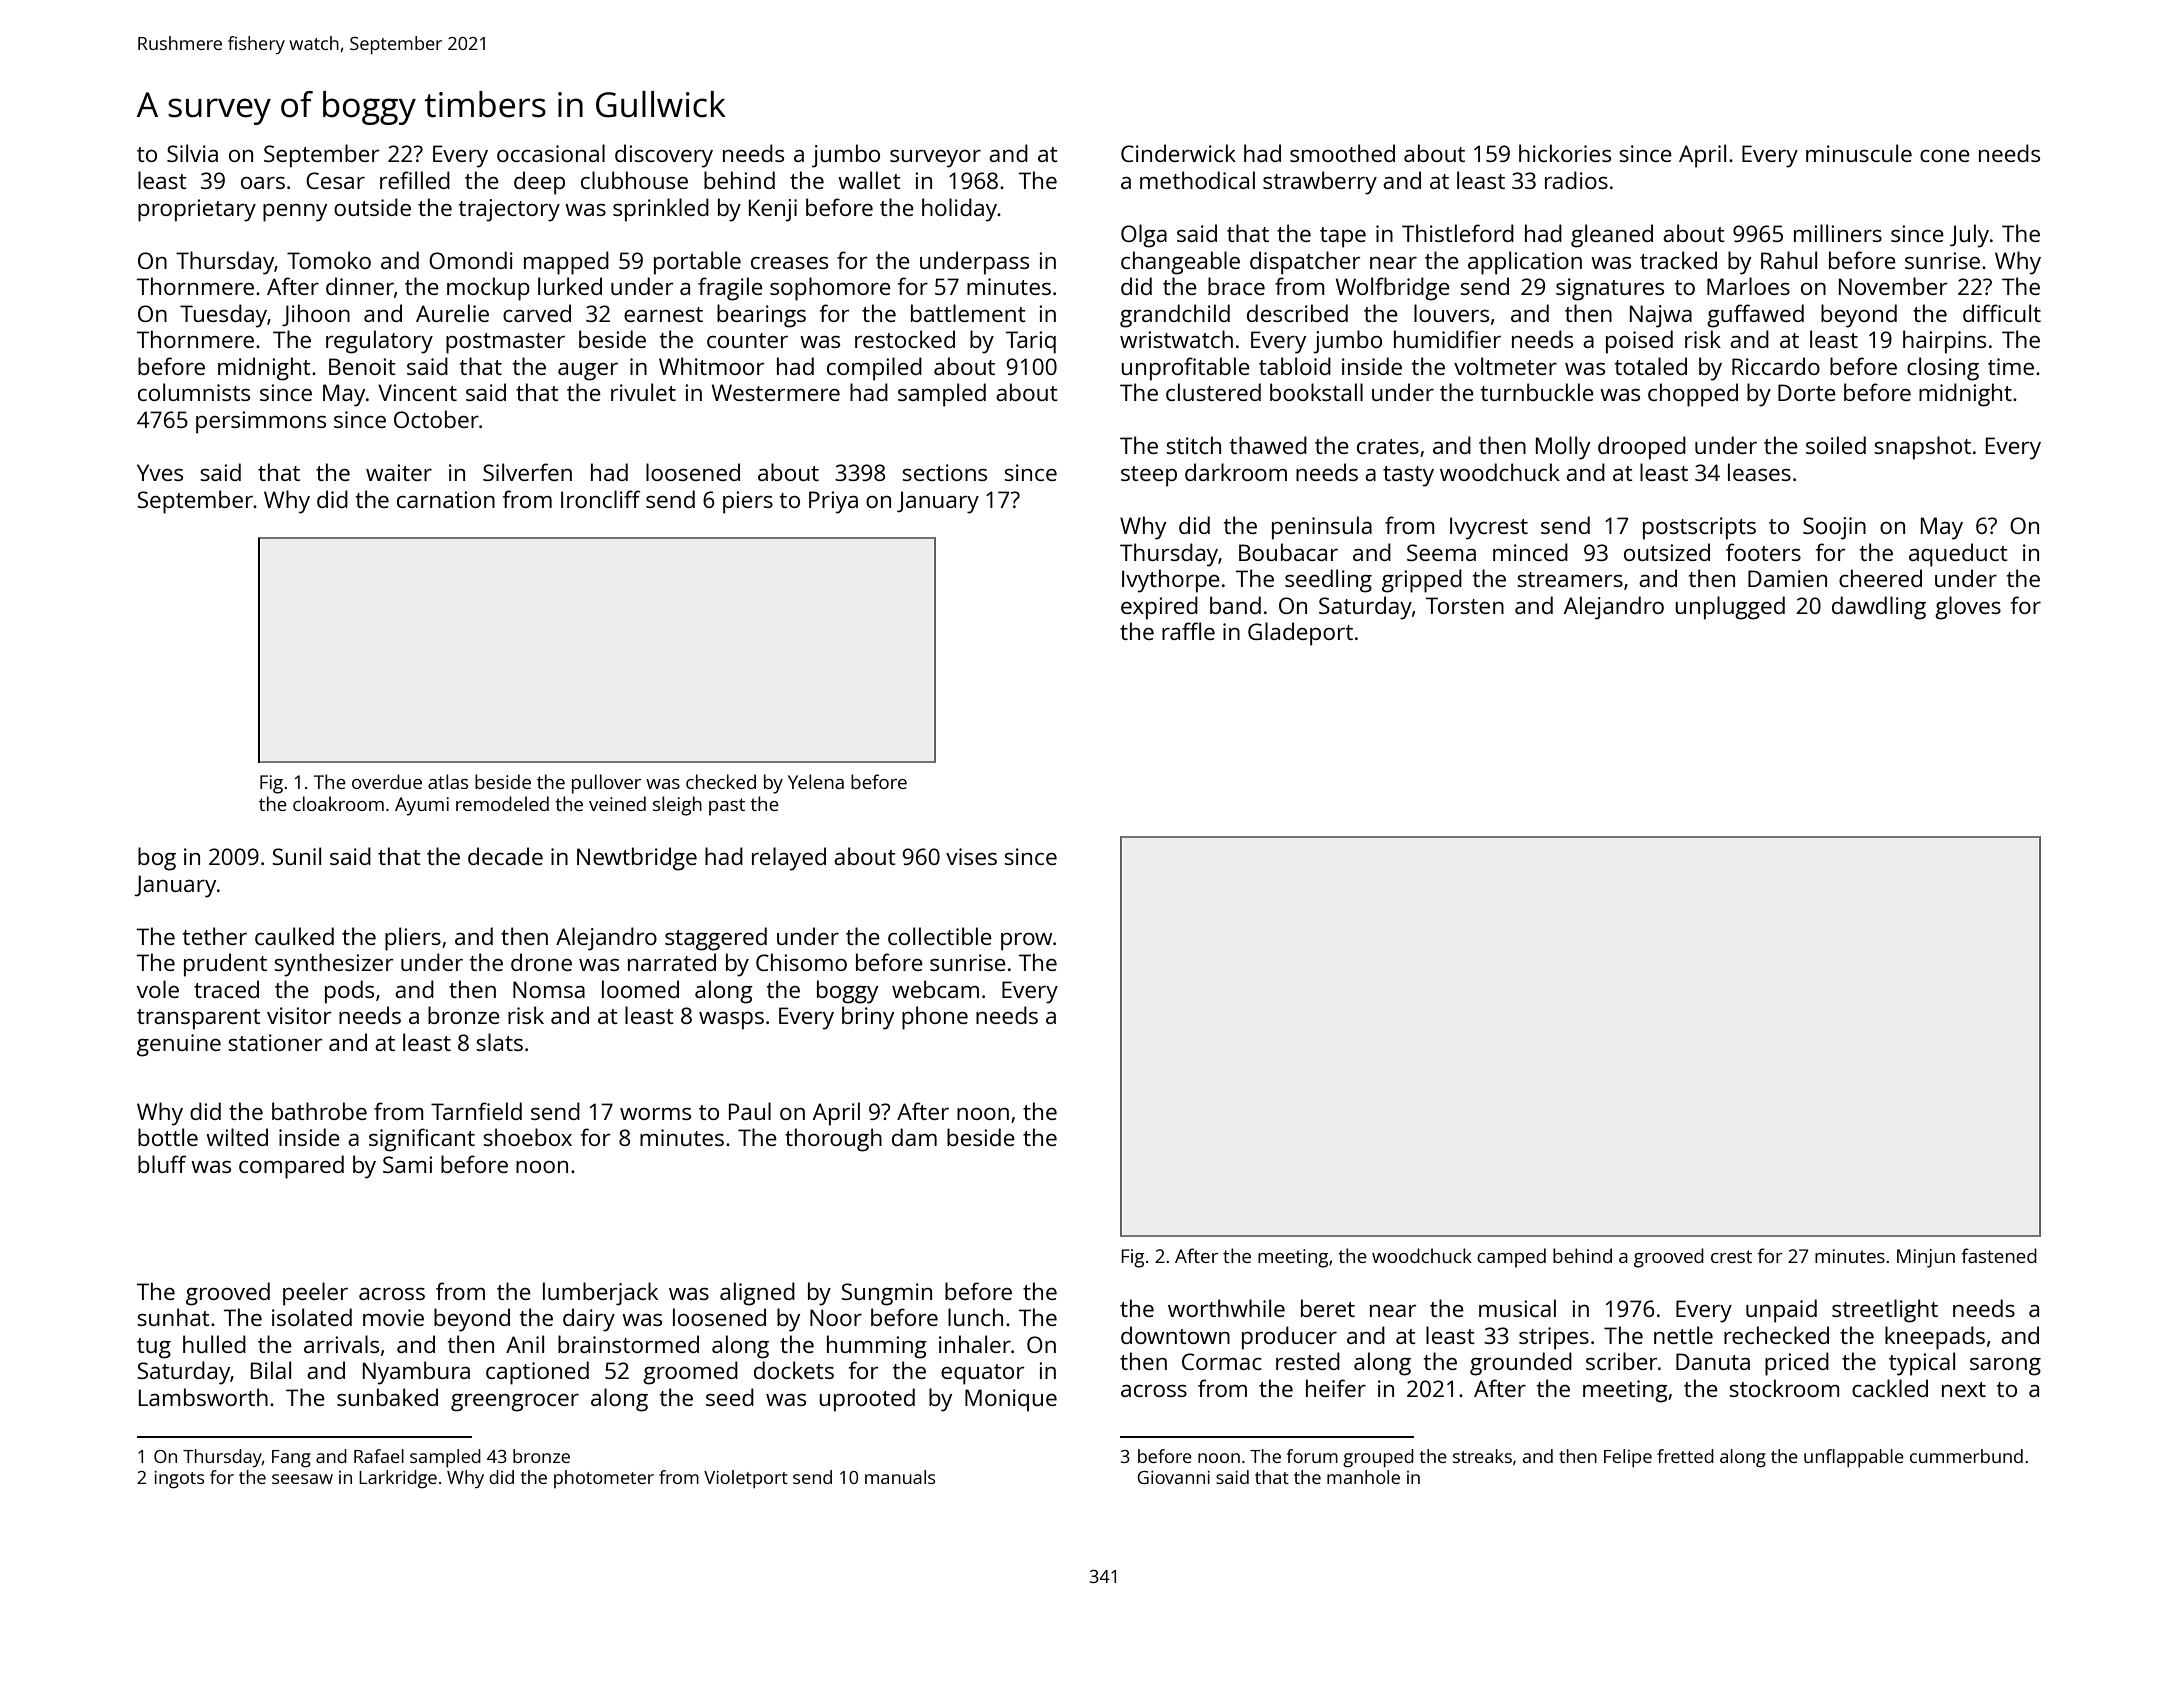 This document has height=1683, width=2178. I want to click on photometer, so click(604, 1479).
